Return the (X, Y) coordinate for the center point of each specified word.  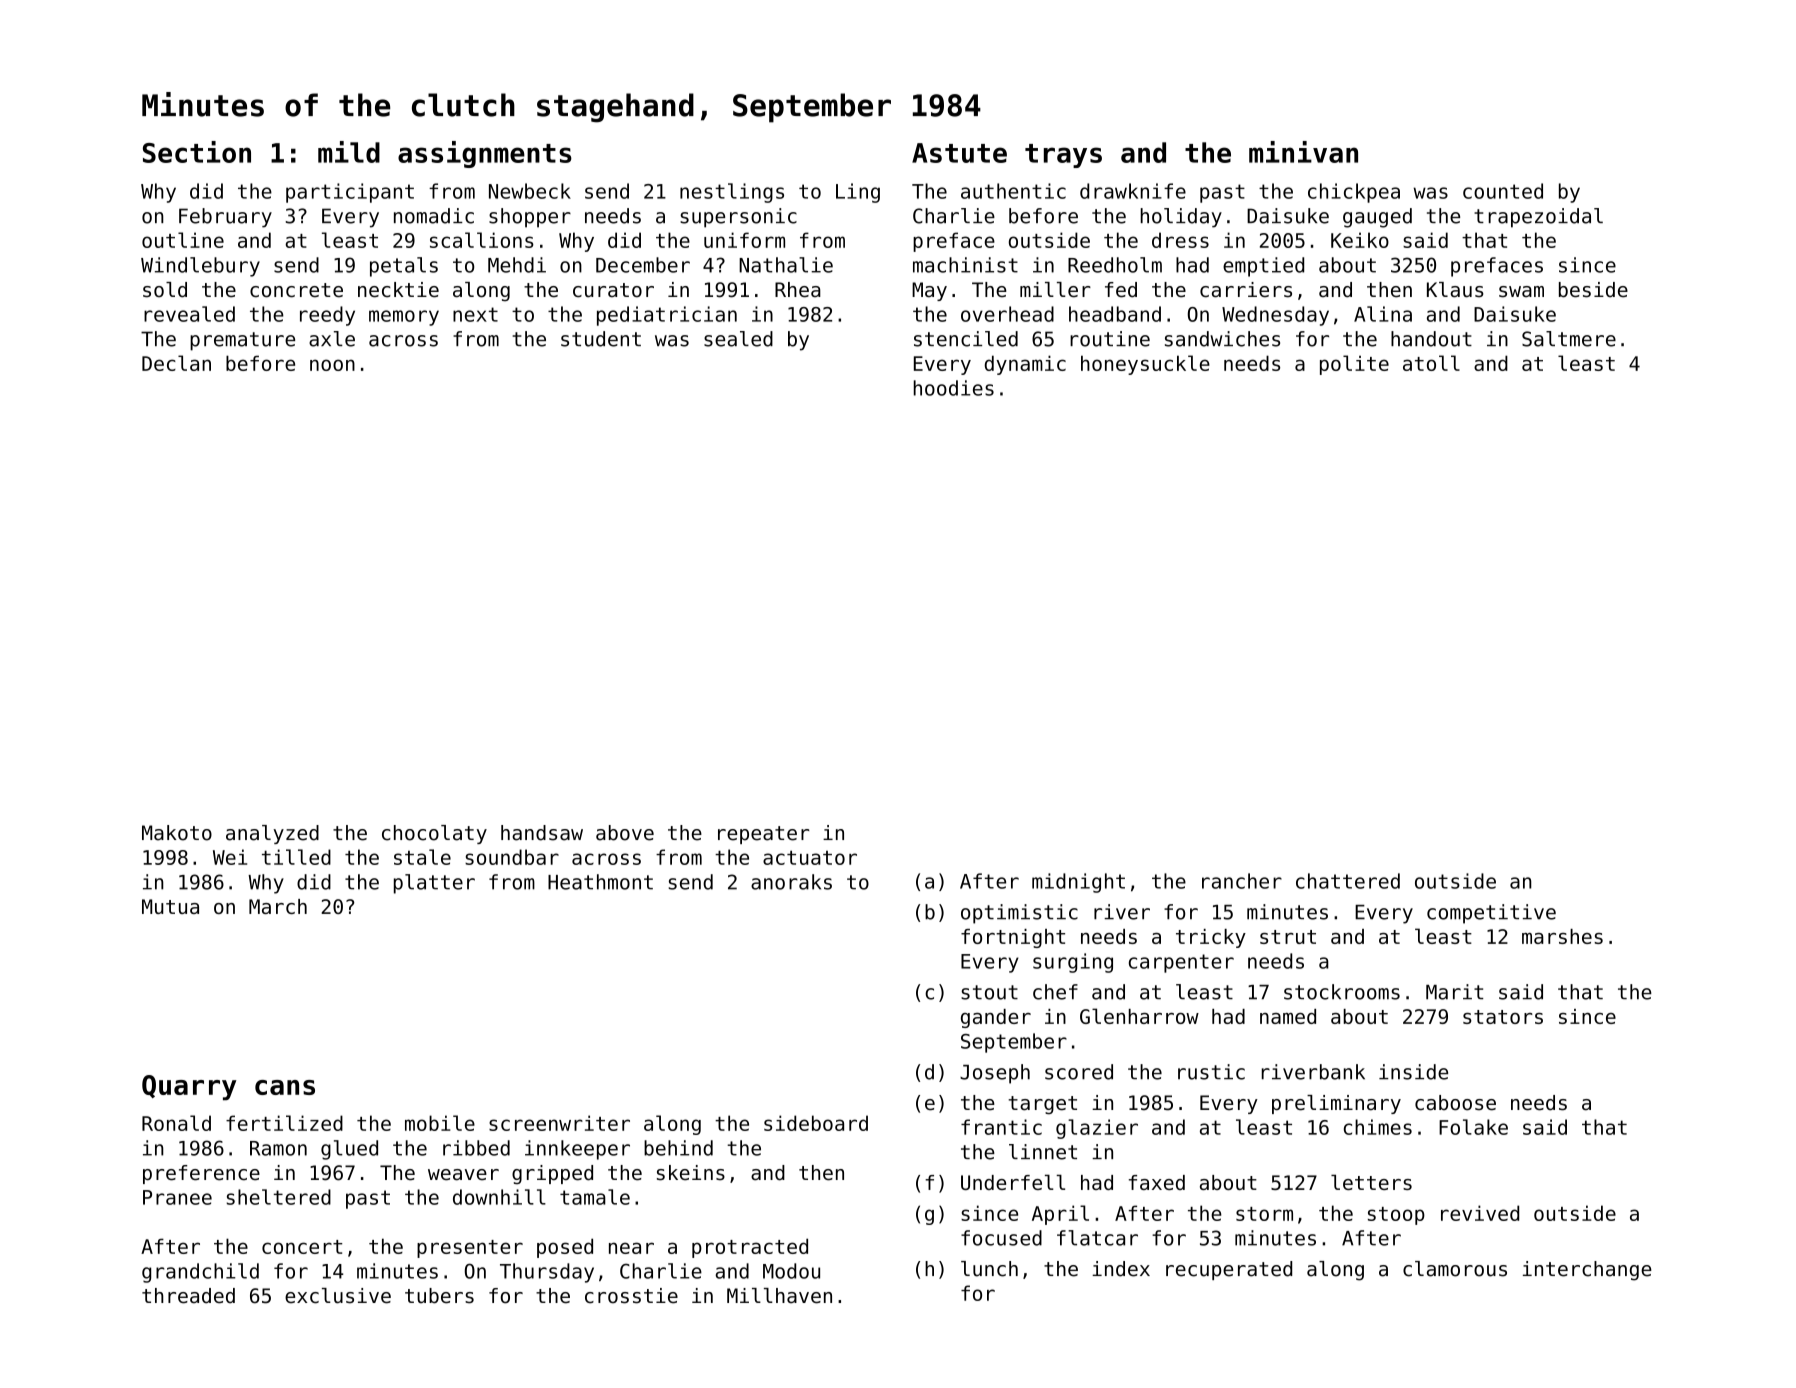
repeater (764, 835)
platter (434, 884)
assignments (485, 154)
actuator (810, 858)
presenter (470, 1249)
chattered (1348, 881)
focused (1001, 1238)
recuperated (1229, 1270)
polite (1354, 365)
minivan (1303, 152)
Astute (959, 153)
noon (332, 365)
